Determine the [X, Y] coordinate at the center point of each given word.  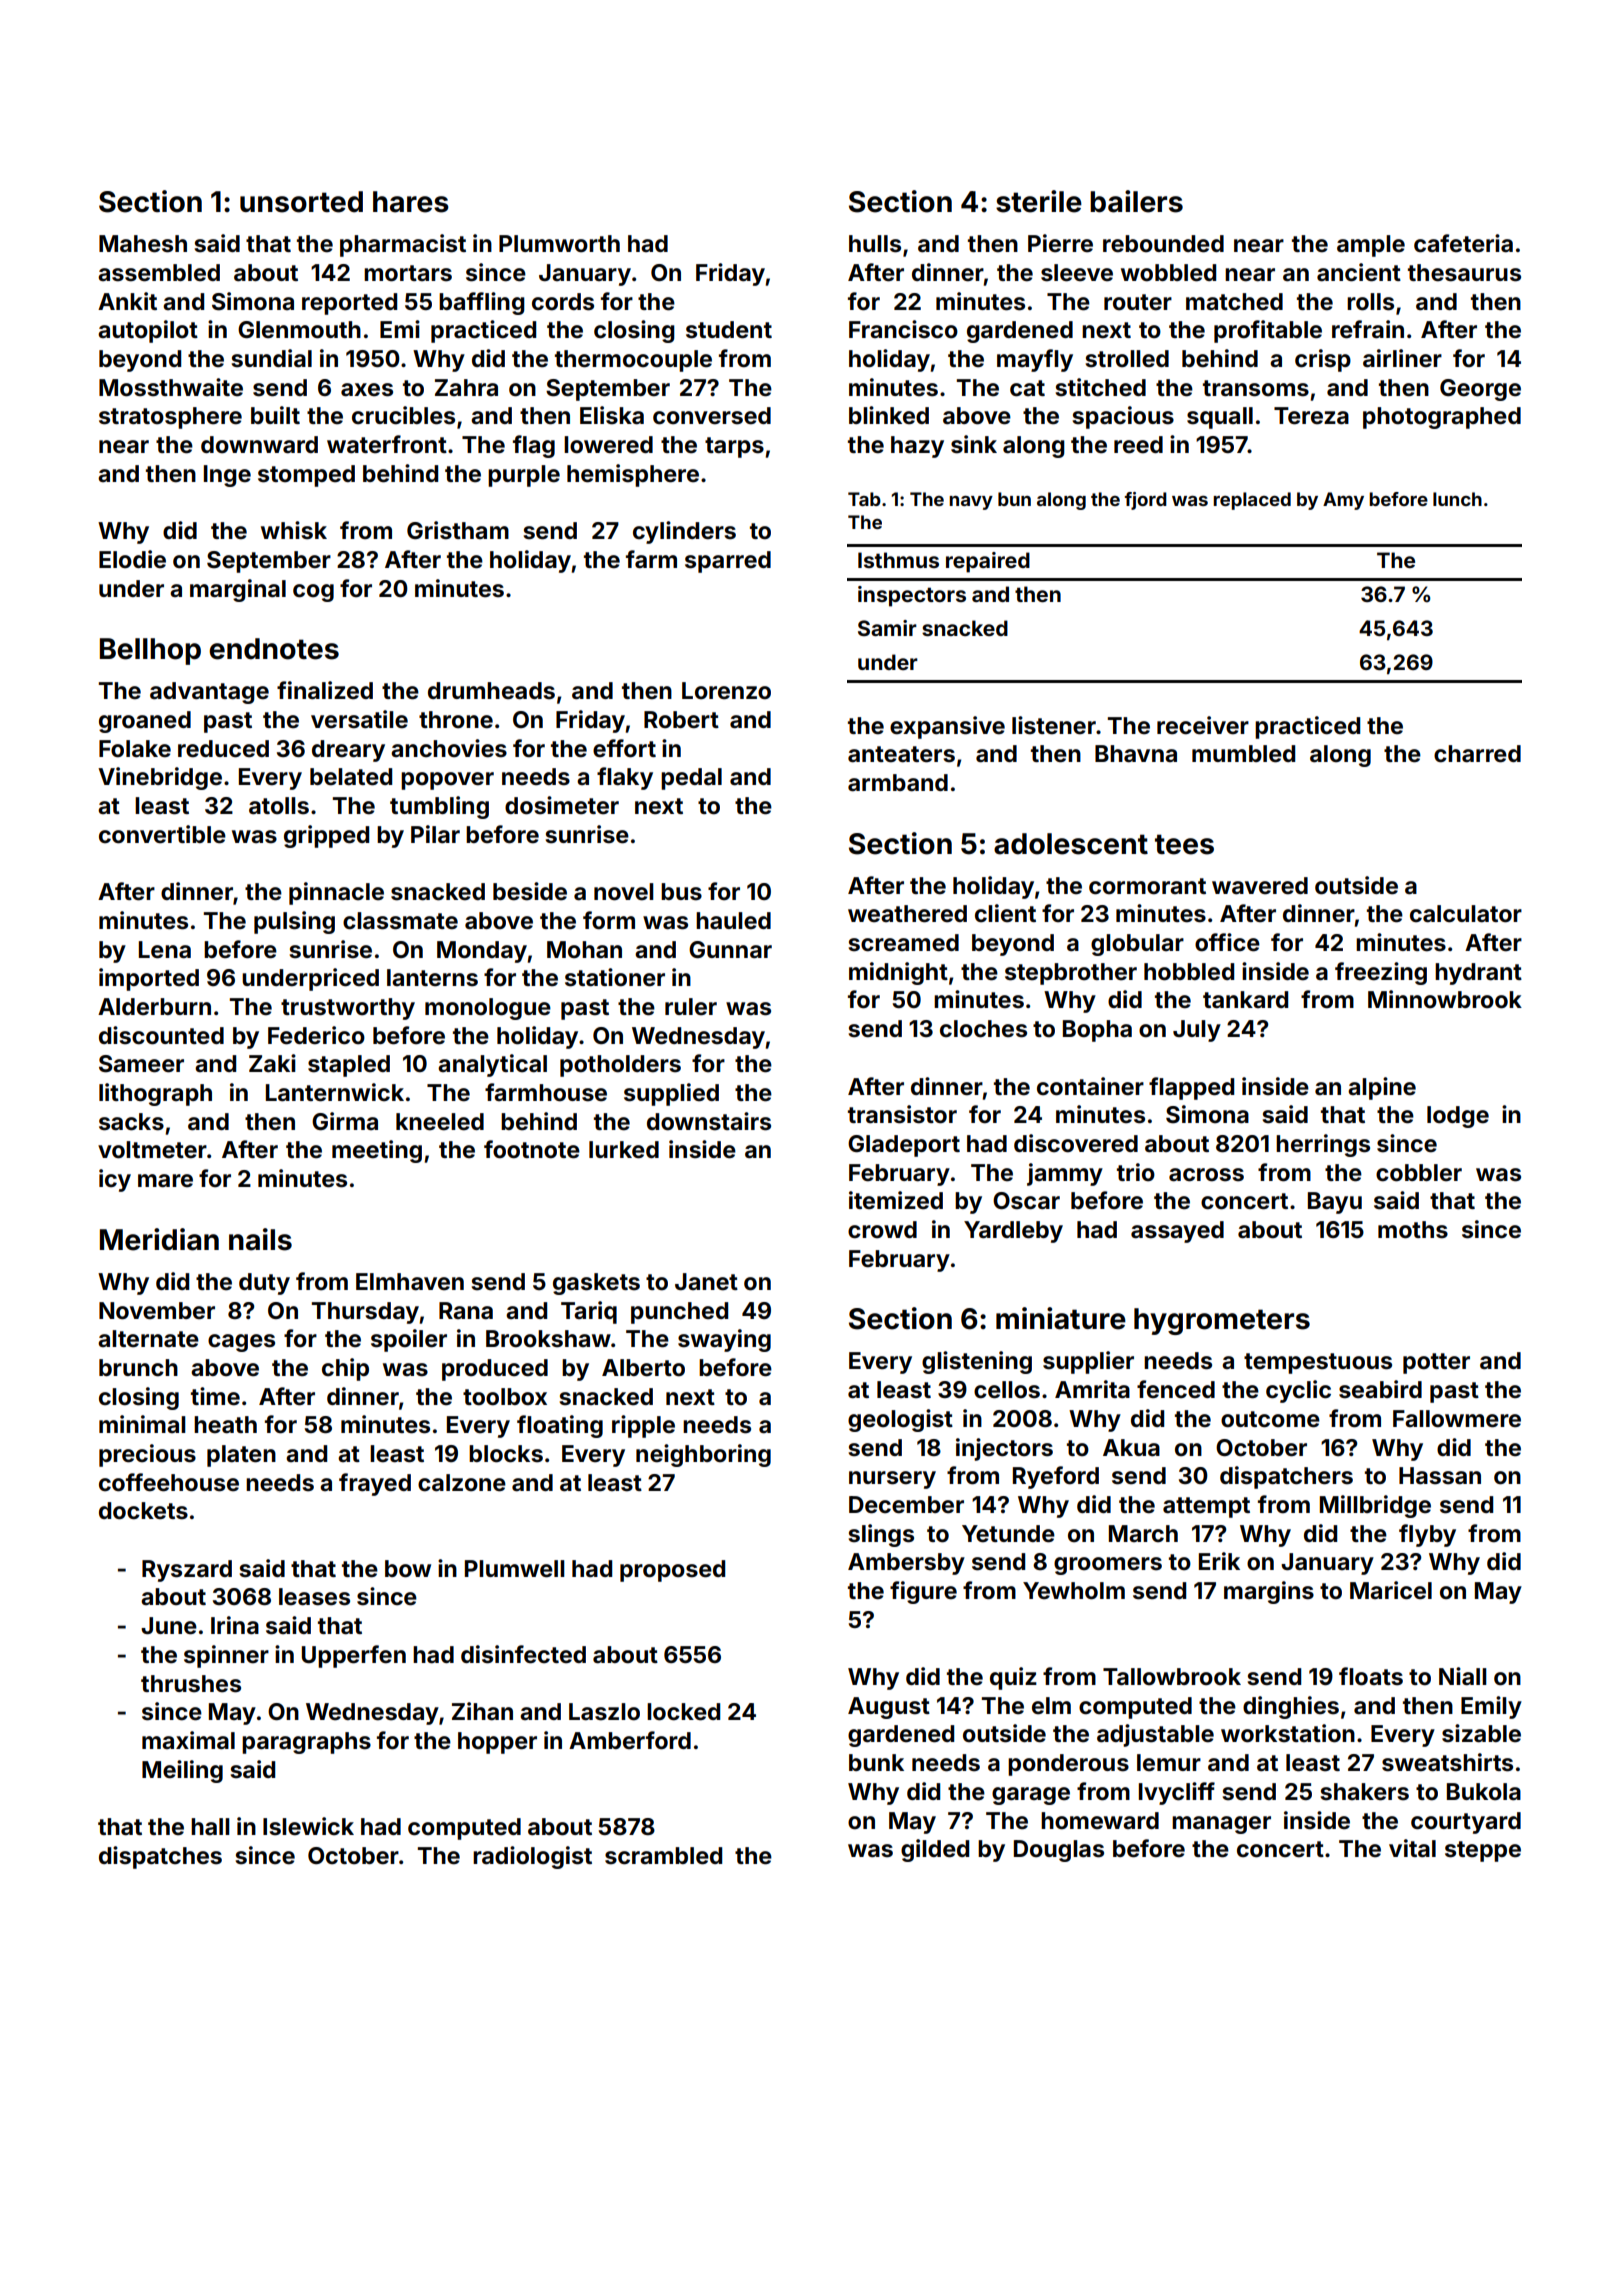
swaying [724, 1340]
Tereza [1311, 416]
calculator [1466, 914]
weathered [907, 914]
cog [313, 593]
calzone [462, 1483]
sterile [1039, 201]
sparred [728, 562]
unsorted [301, 202]
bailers [1136, 201]
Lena [165, 950]
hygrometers [1222, 1321]
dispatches [160, 1857]
